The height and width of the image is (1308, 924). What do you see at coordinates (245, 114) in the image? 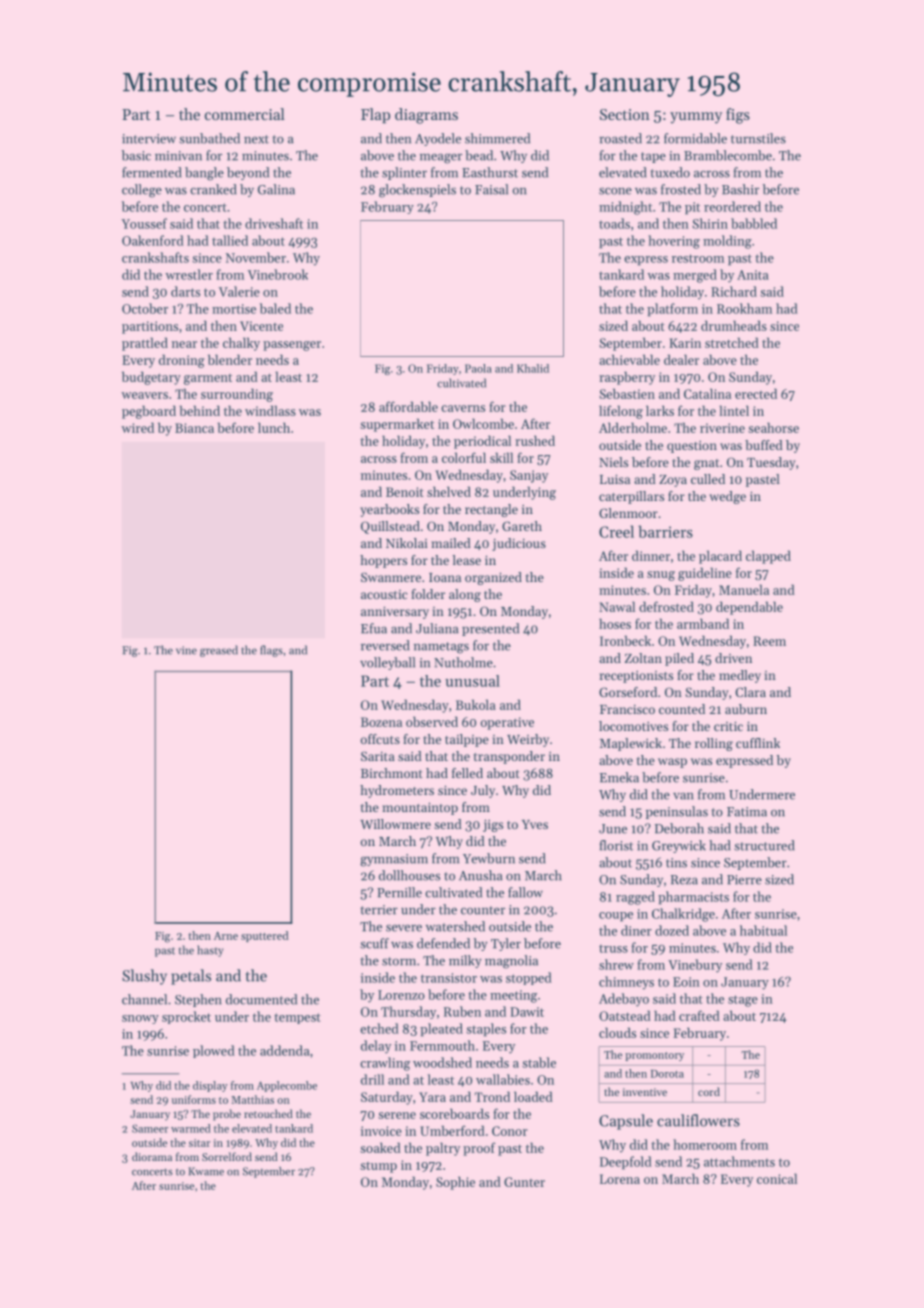
I see `commercial` at bounding box center [245, 114].
